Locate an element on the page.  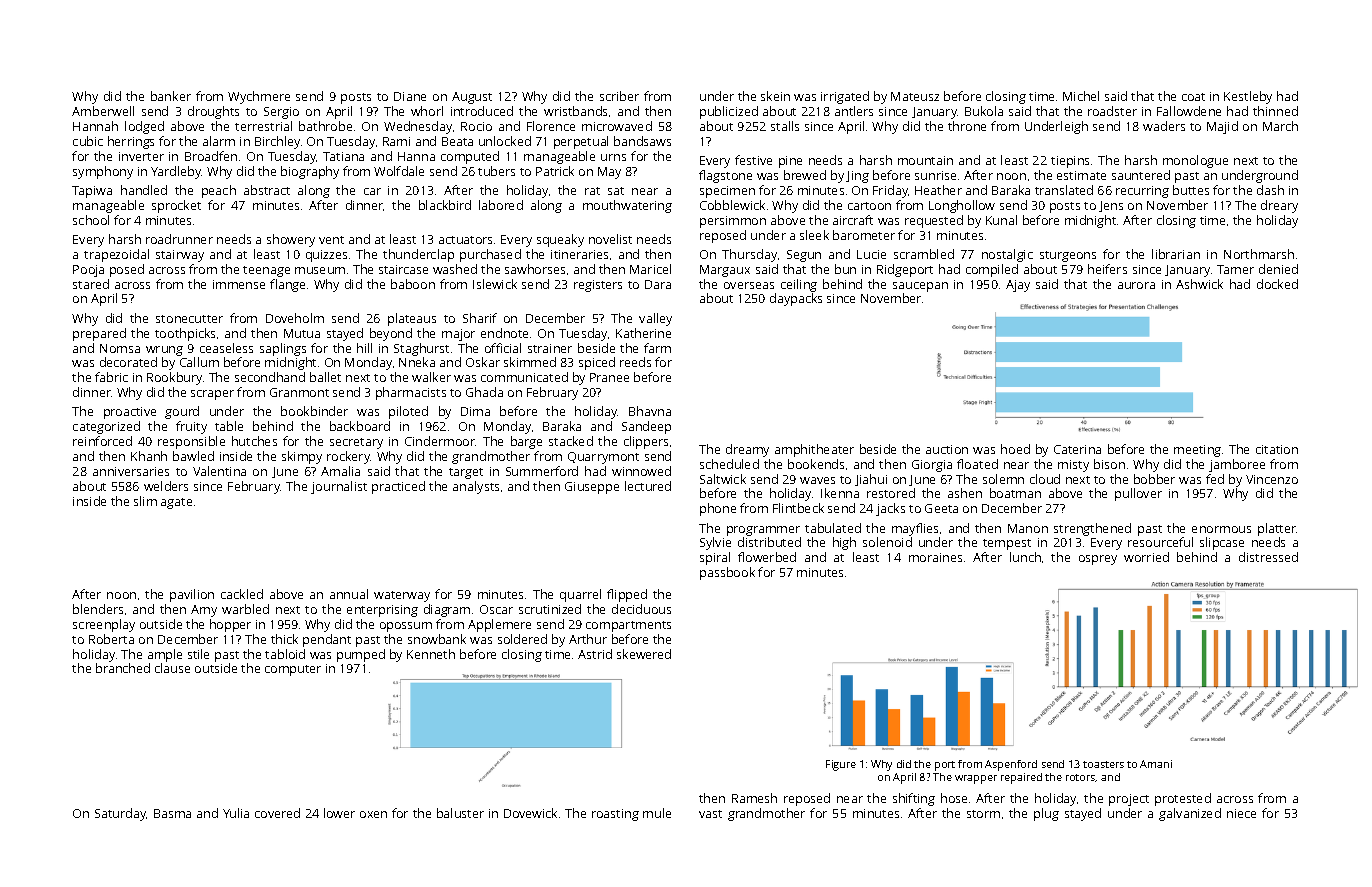
blenders is located at coordinates (98, 609).
